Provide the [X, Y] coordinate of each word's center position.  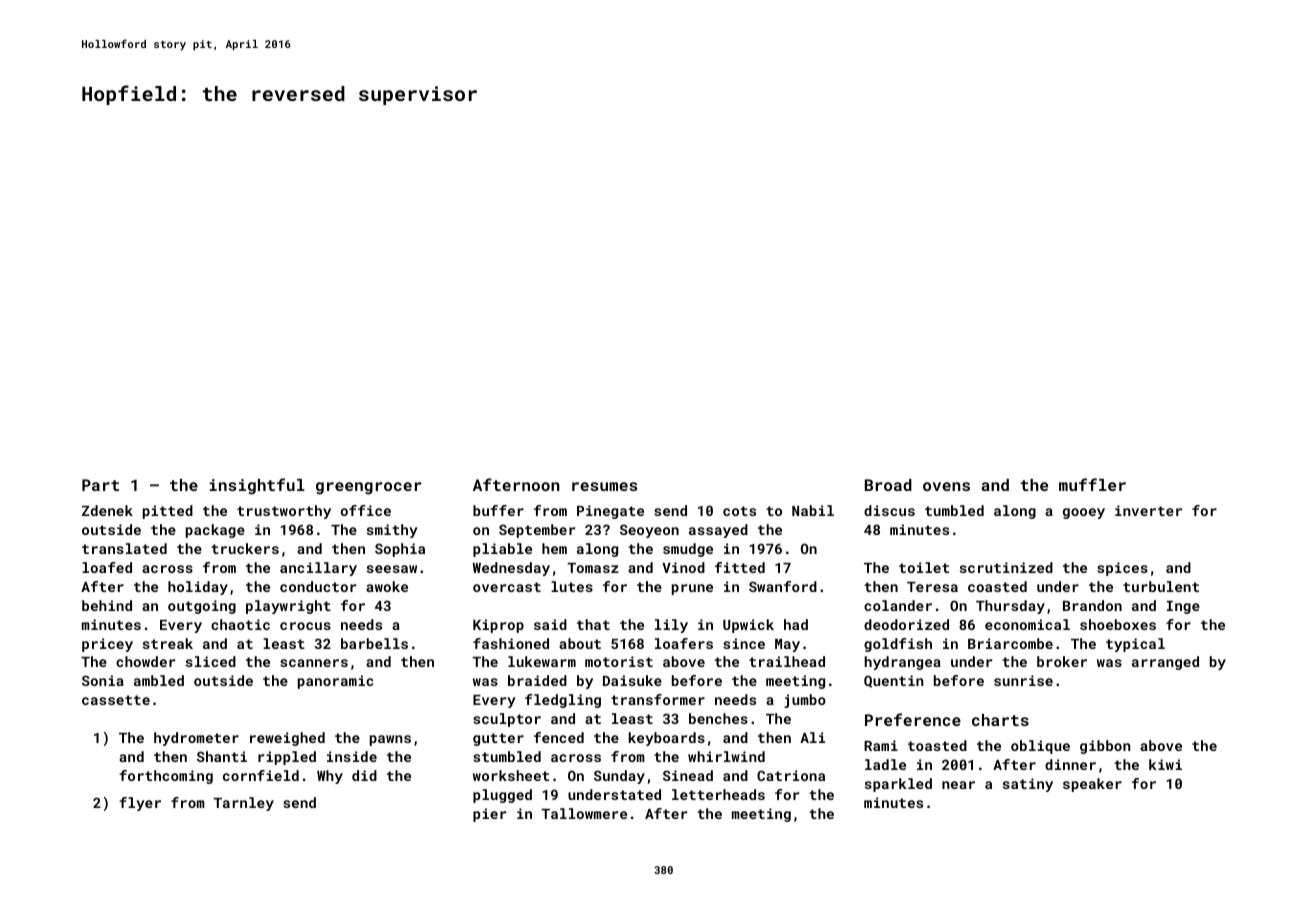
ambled [159, 680]
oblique [1040, 747]
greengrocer [368, 488]
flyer [140, 804]
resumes [605, 486]
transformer [658, 699]
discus [889, 510]
